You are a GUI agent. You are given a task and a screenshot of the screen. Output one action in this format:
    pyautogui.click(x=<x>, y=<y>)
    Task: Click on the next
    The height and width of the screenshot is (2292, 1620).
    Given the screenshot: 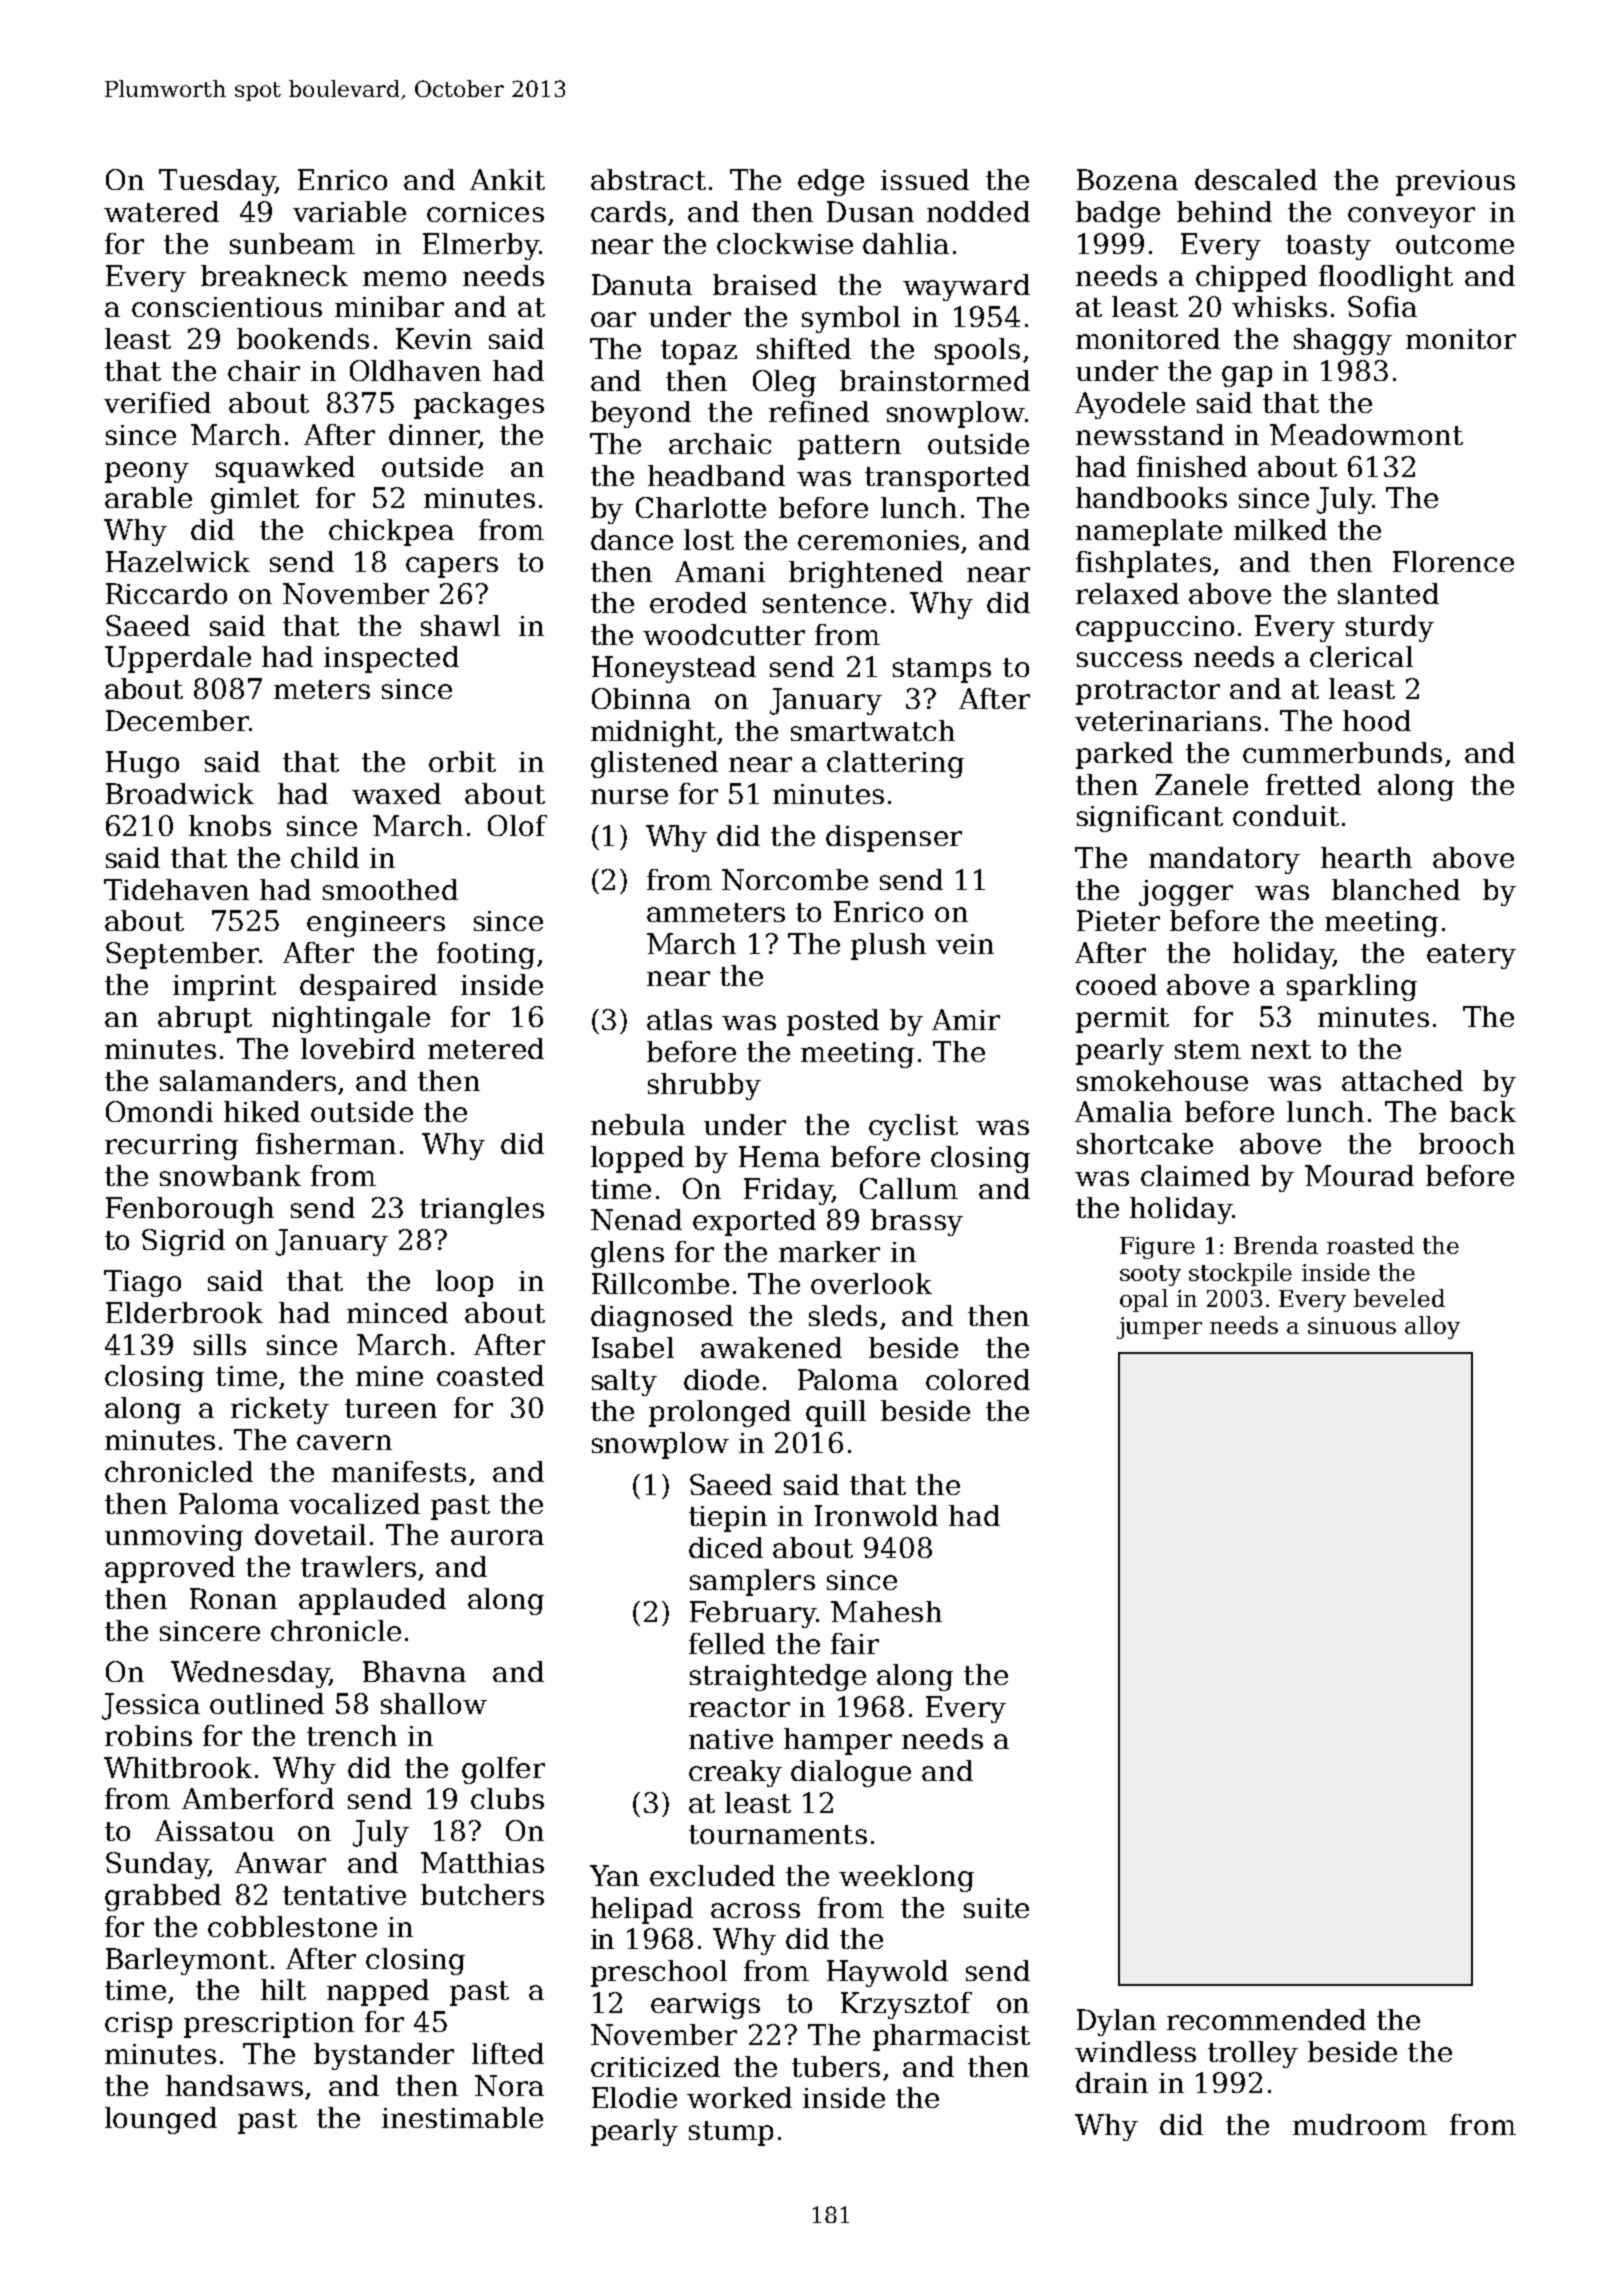 What is the action you would take?
    pyautogui.click(x=1281, y=1049)
